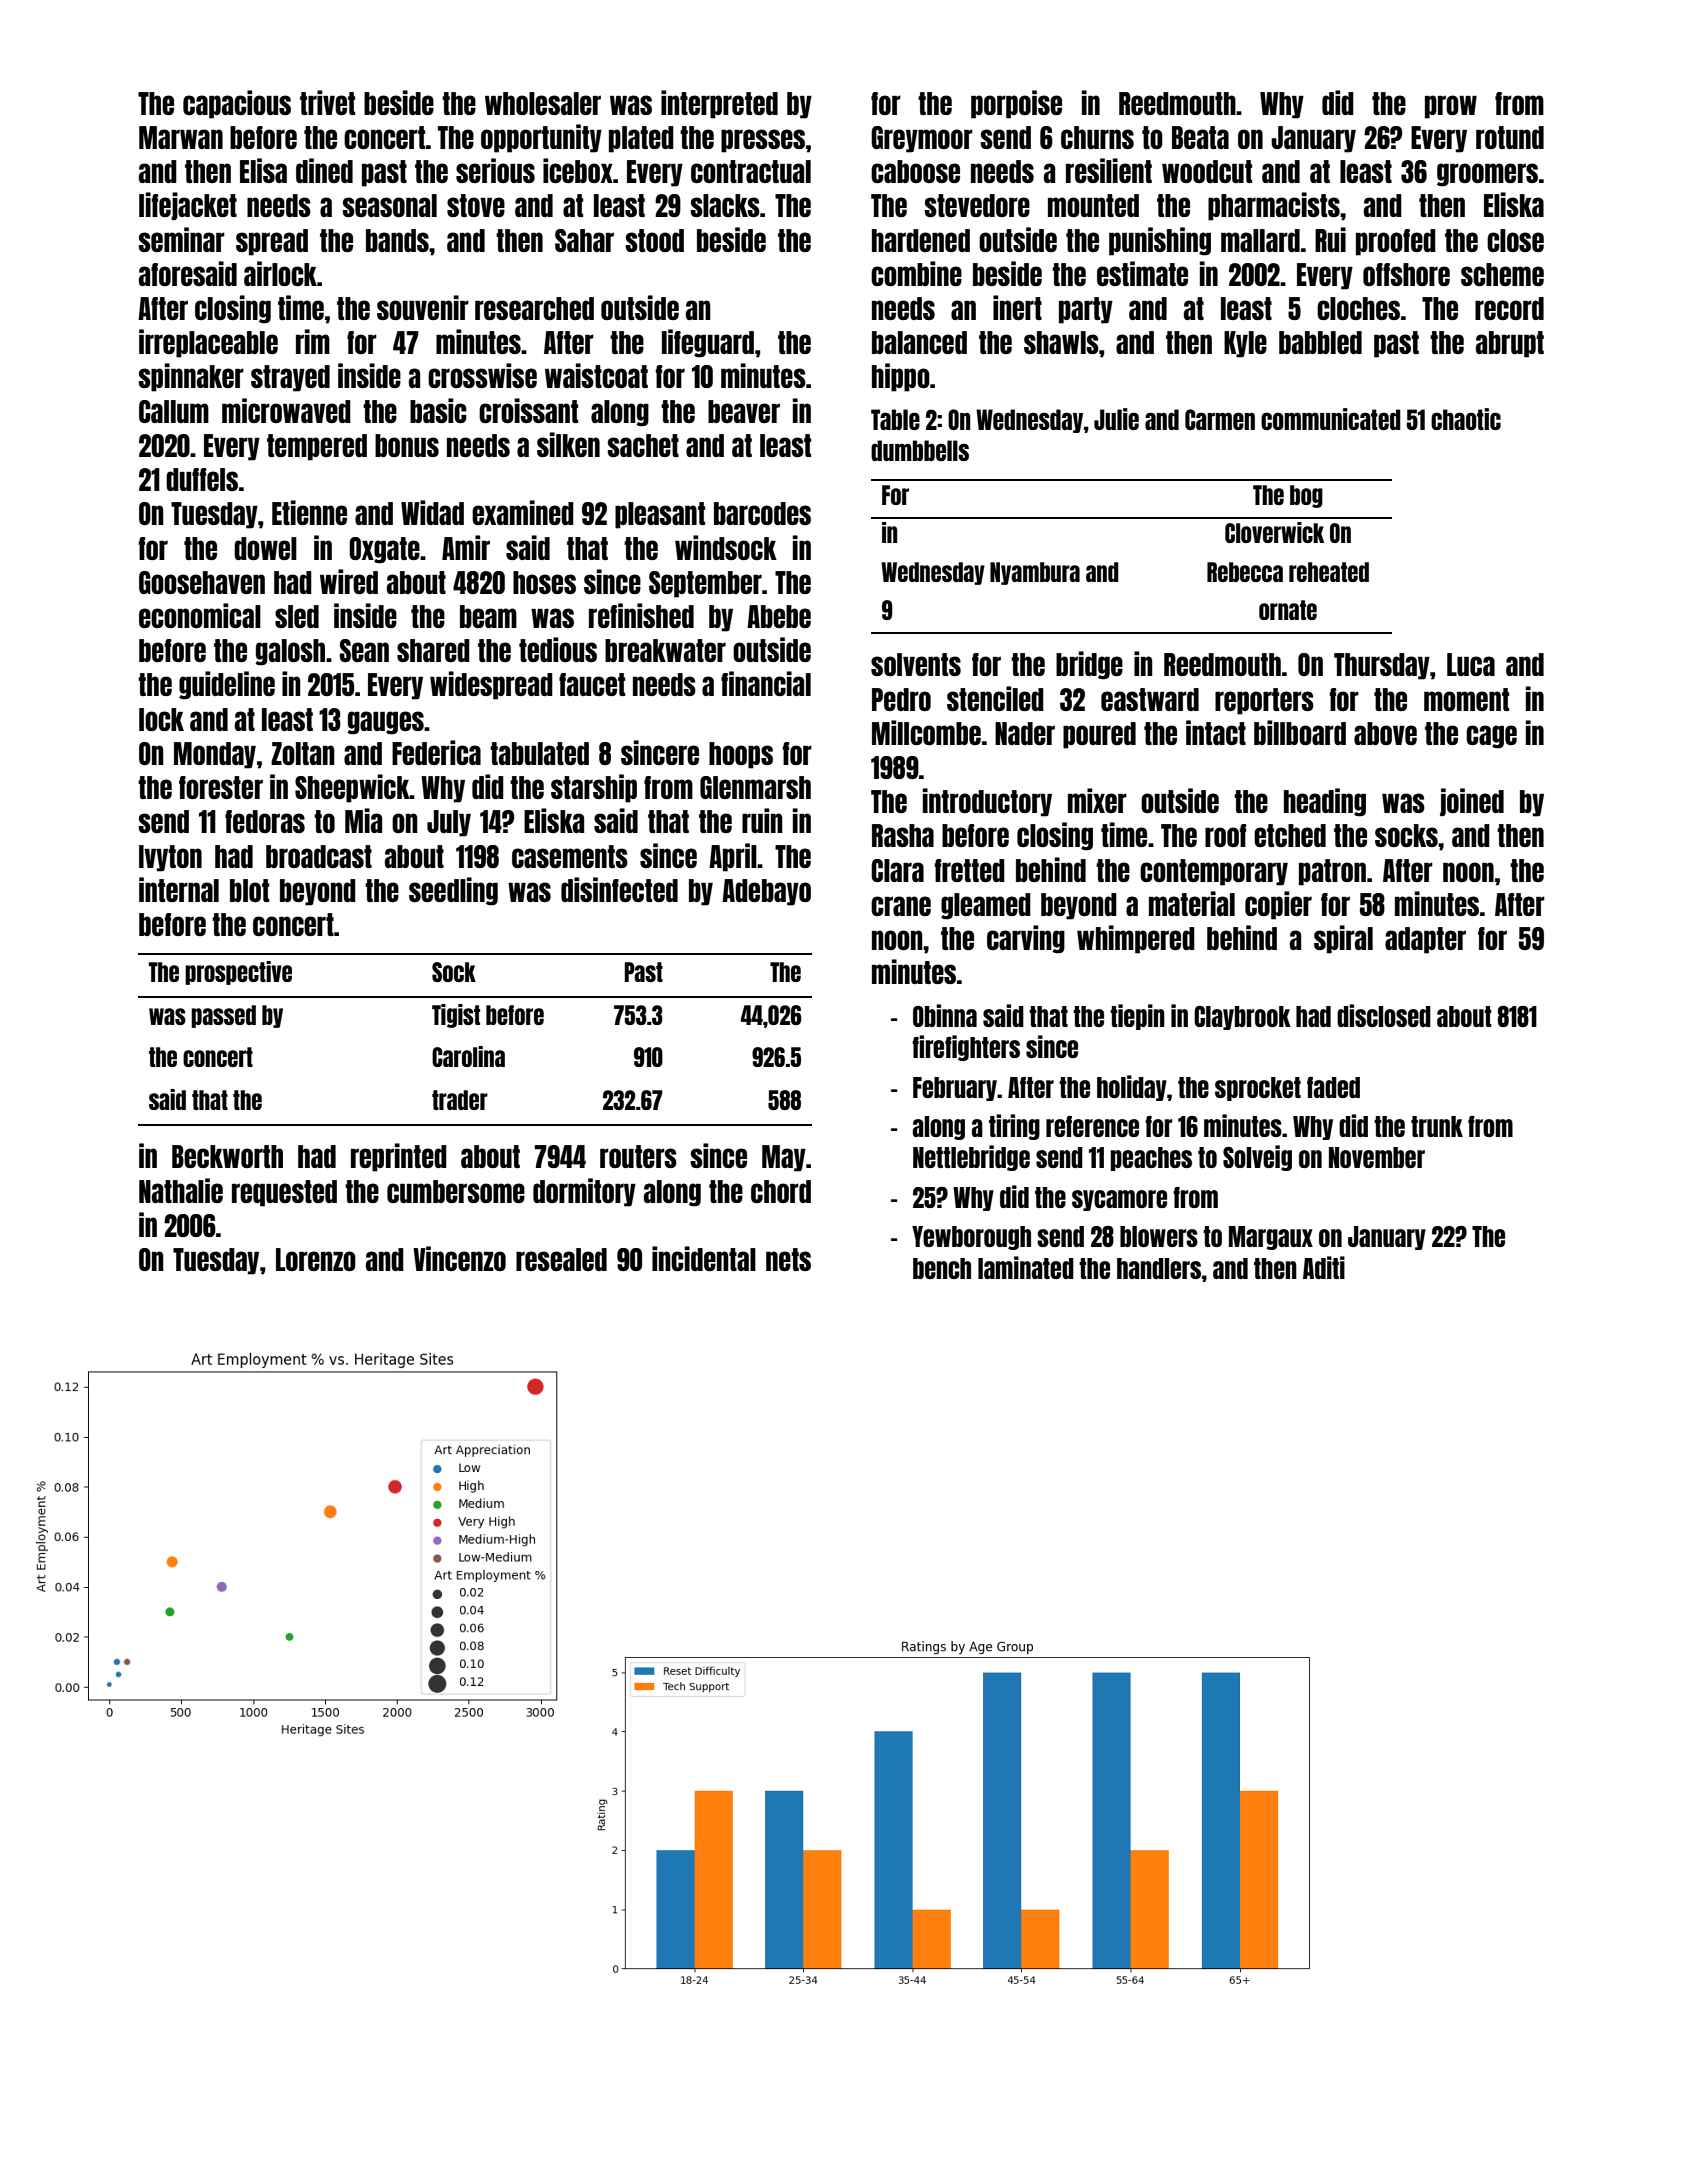 The image size is (1683, 2178). I want to click on passed, so click(223, 1016).
